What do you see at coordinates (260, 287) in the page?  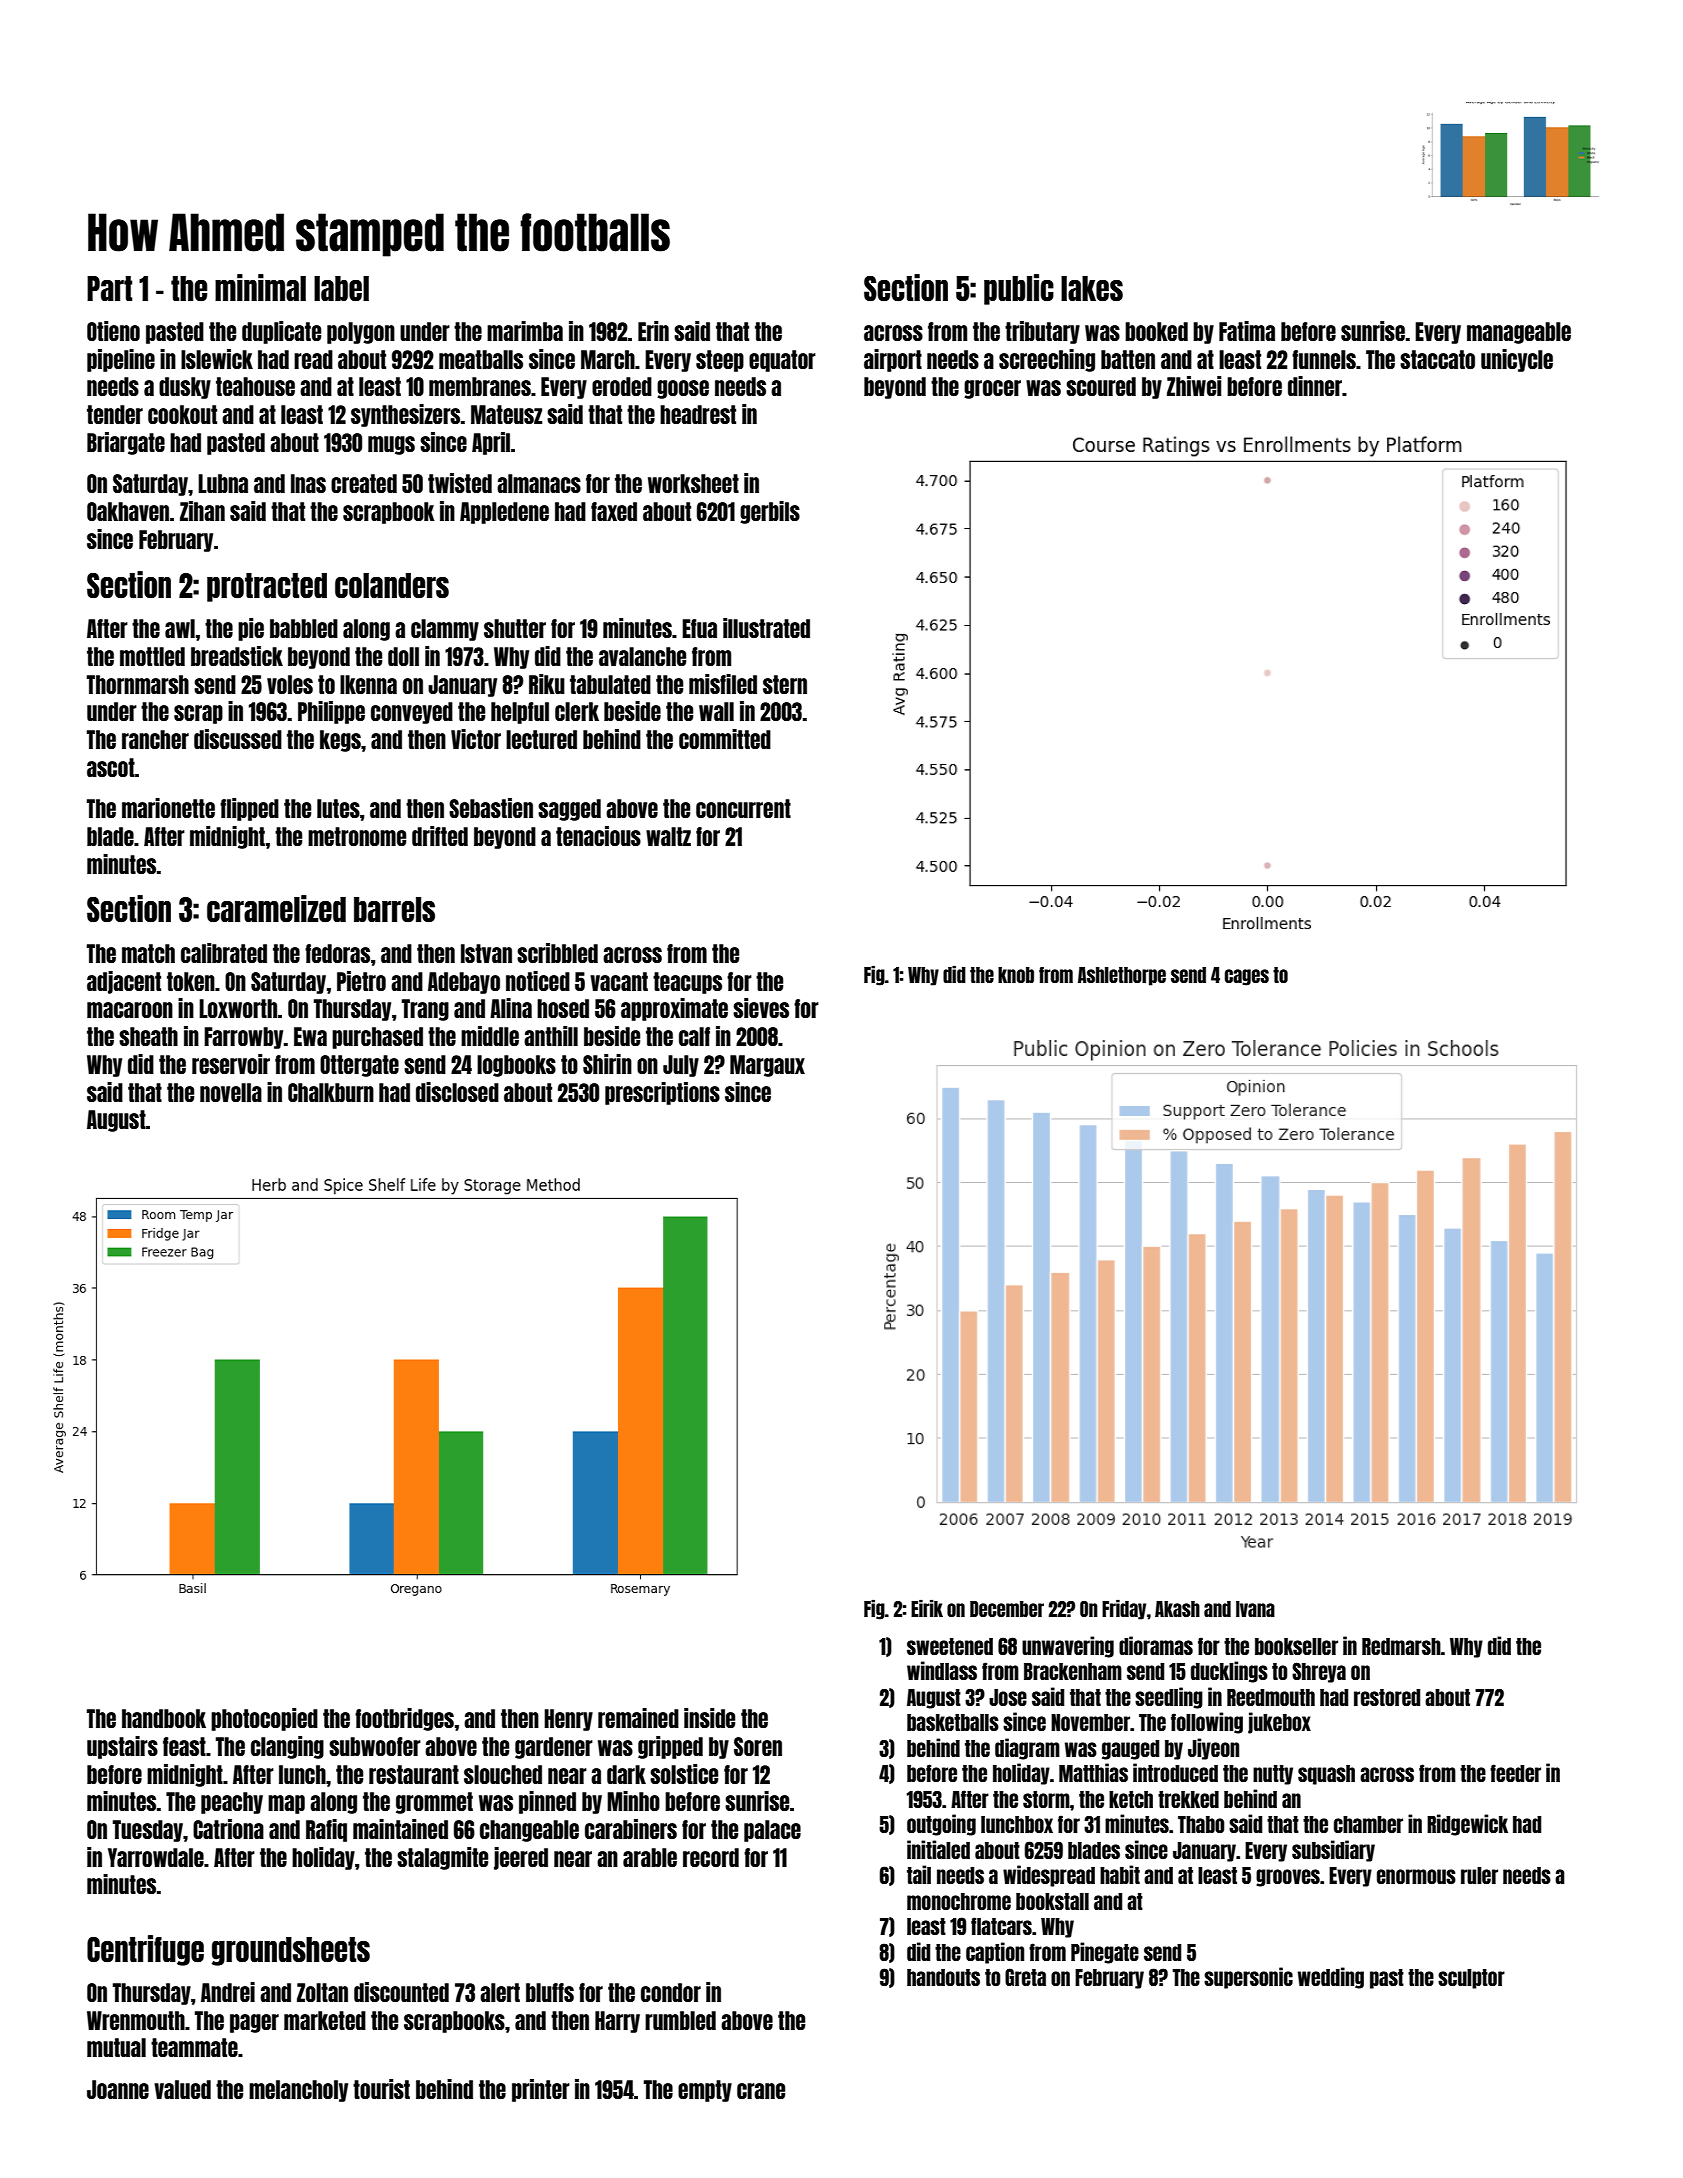 I see `minimal` at bounding box center [260, 287].
